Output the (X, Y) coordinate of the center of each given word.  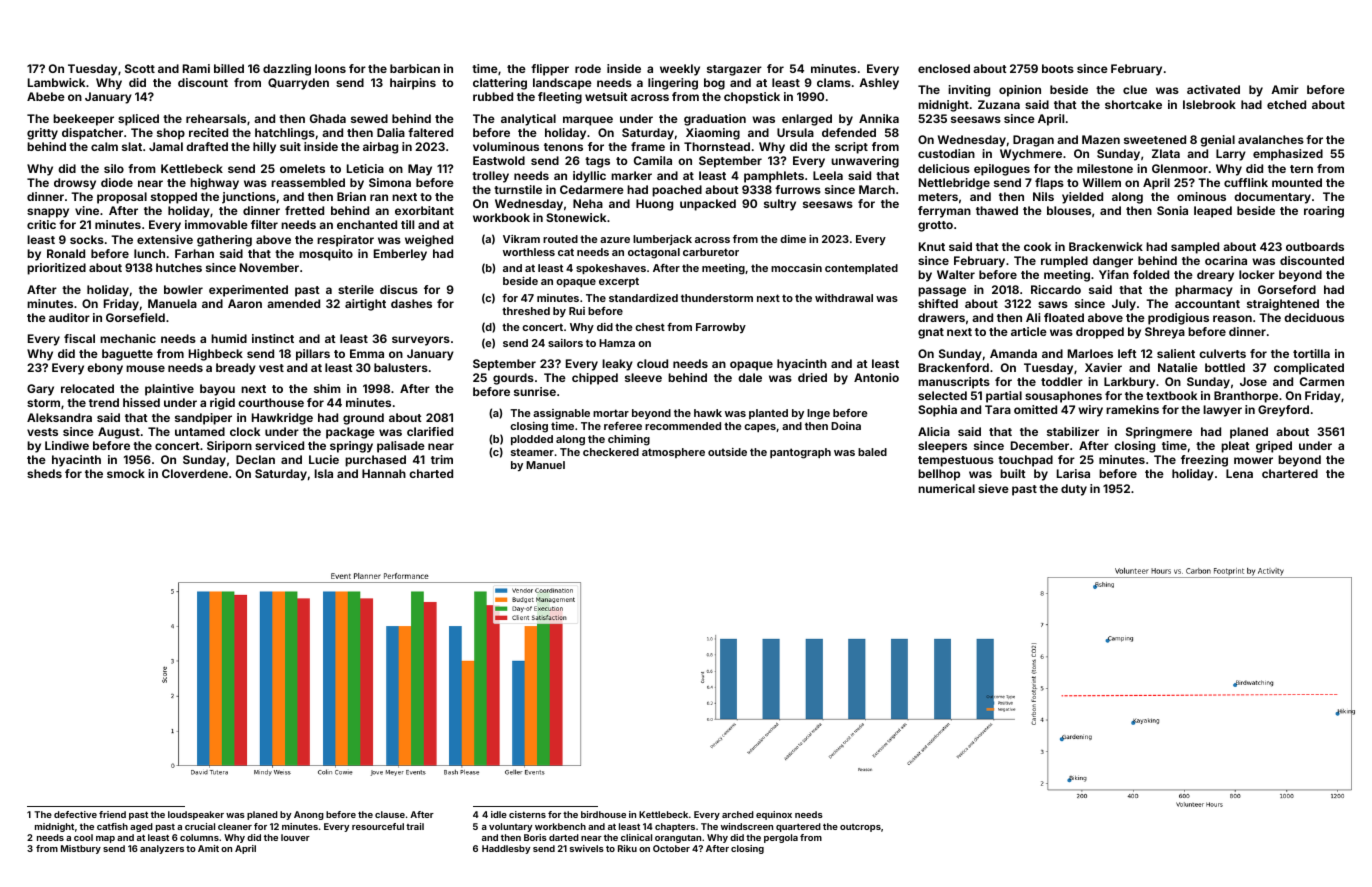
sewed (369, 118)
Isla (324, 473)
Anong (309, 815)
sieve (993, 488)
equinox (774, 815)
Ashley (879, 84)
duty (1074, 490)
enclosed (944, 68)
